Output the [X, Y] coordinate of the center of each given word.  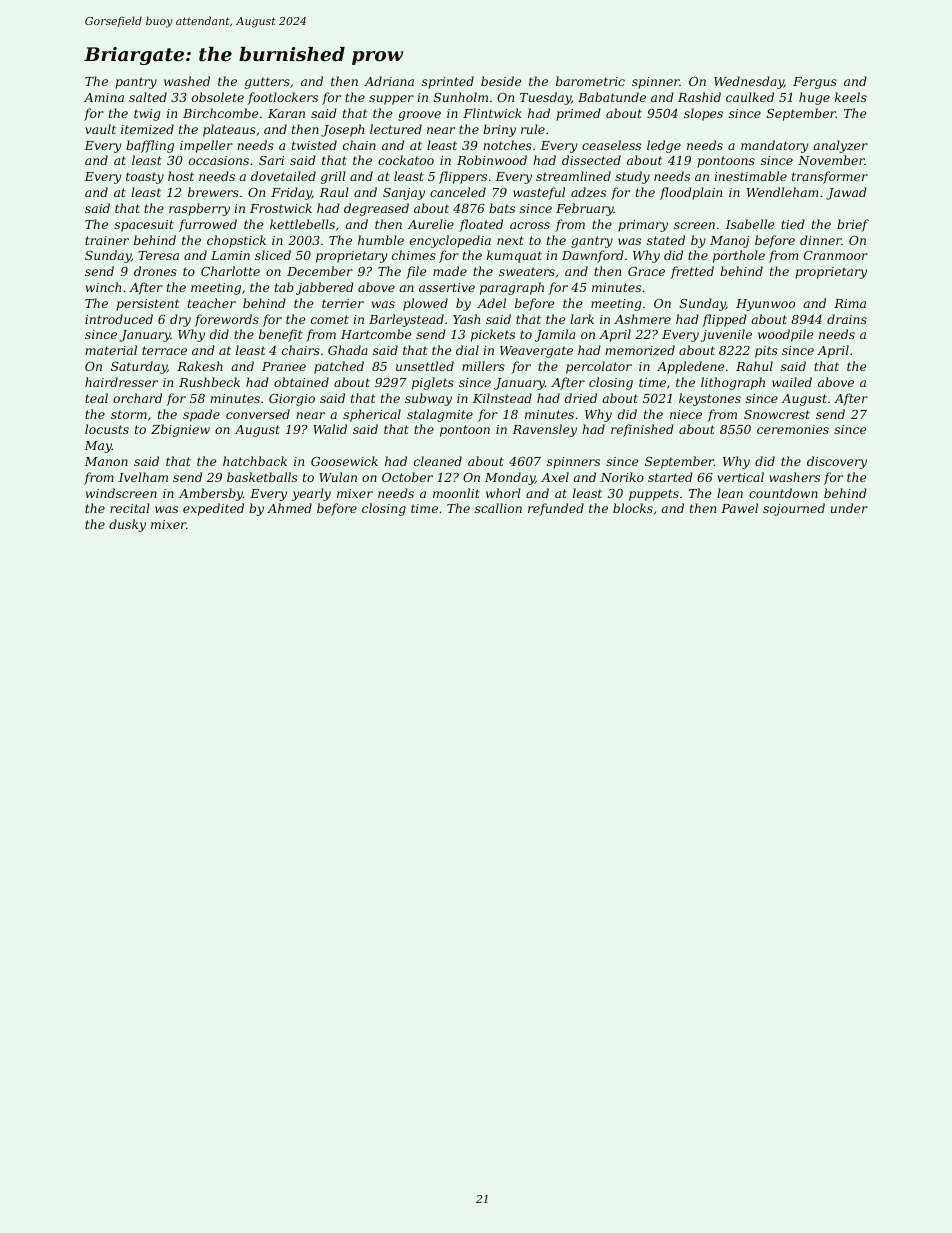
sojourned [794, 509]
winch [103, 287]
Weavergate [536, 352]
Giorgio [292, 400]
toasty [145, 178]
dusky [127, 525]
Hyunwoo [765, 305]
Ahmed [289, 508]
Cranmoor [836, 255]
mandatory [774, 146]
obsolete [218, 97]
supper [391, 100]
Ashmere [642, 319]
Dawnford [593, 256]
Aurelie [430, 224]
